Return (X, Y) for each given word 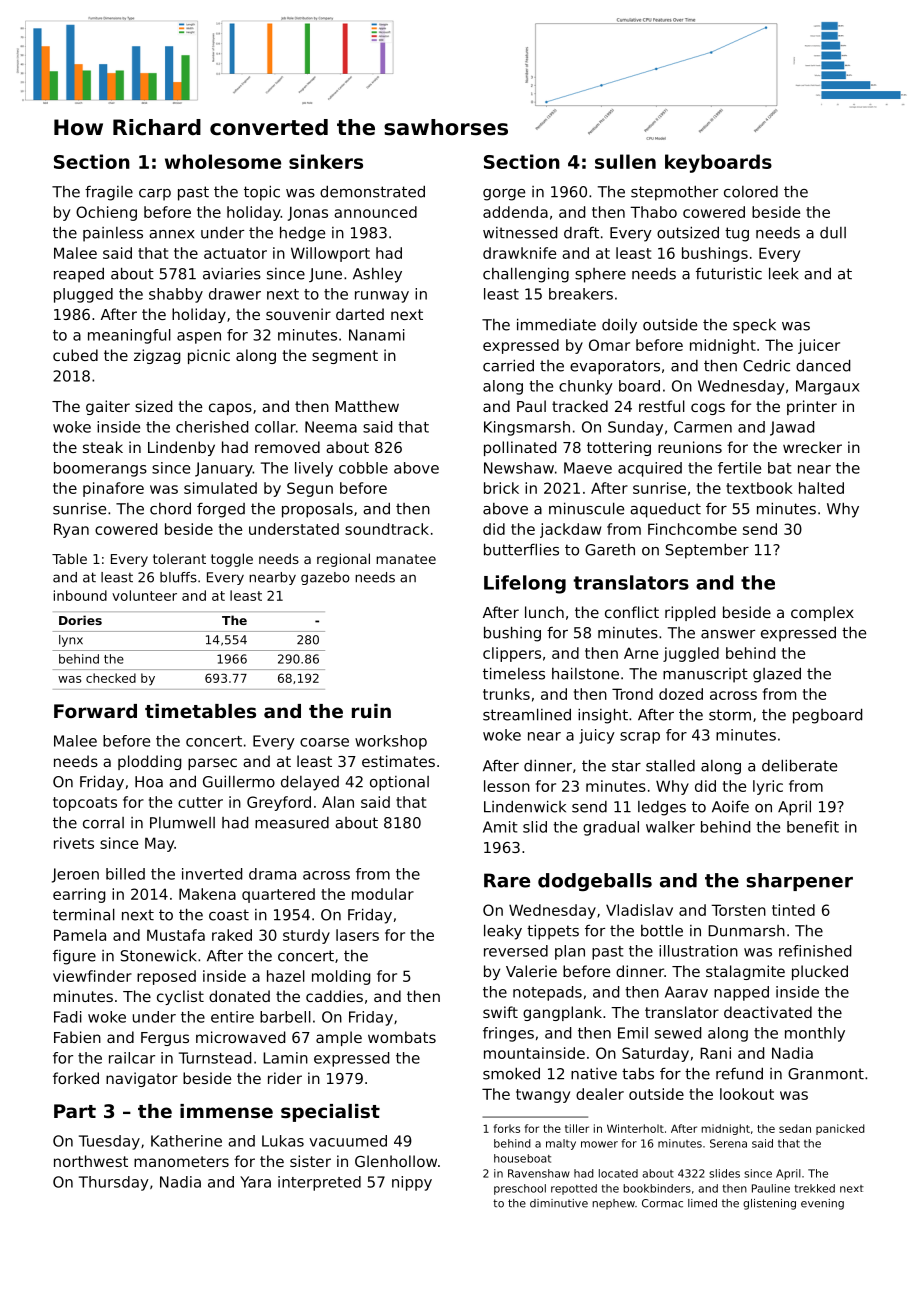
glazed (777, 675)
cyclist (180, 997)
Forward (95, 711)
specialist (330, 1113)
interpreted (319, 1183)
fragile (109, 193)
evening (822, 1204)
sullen (625, 161)
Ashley (377, 275)
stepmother (674, 193)
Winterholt (635, 1128)
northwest (91, 1161)
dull (833, 233)
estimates (398, 761)
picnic (209, 356)
